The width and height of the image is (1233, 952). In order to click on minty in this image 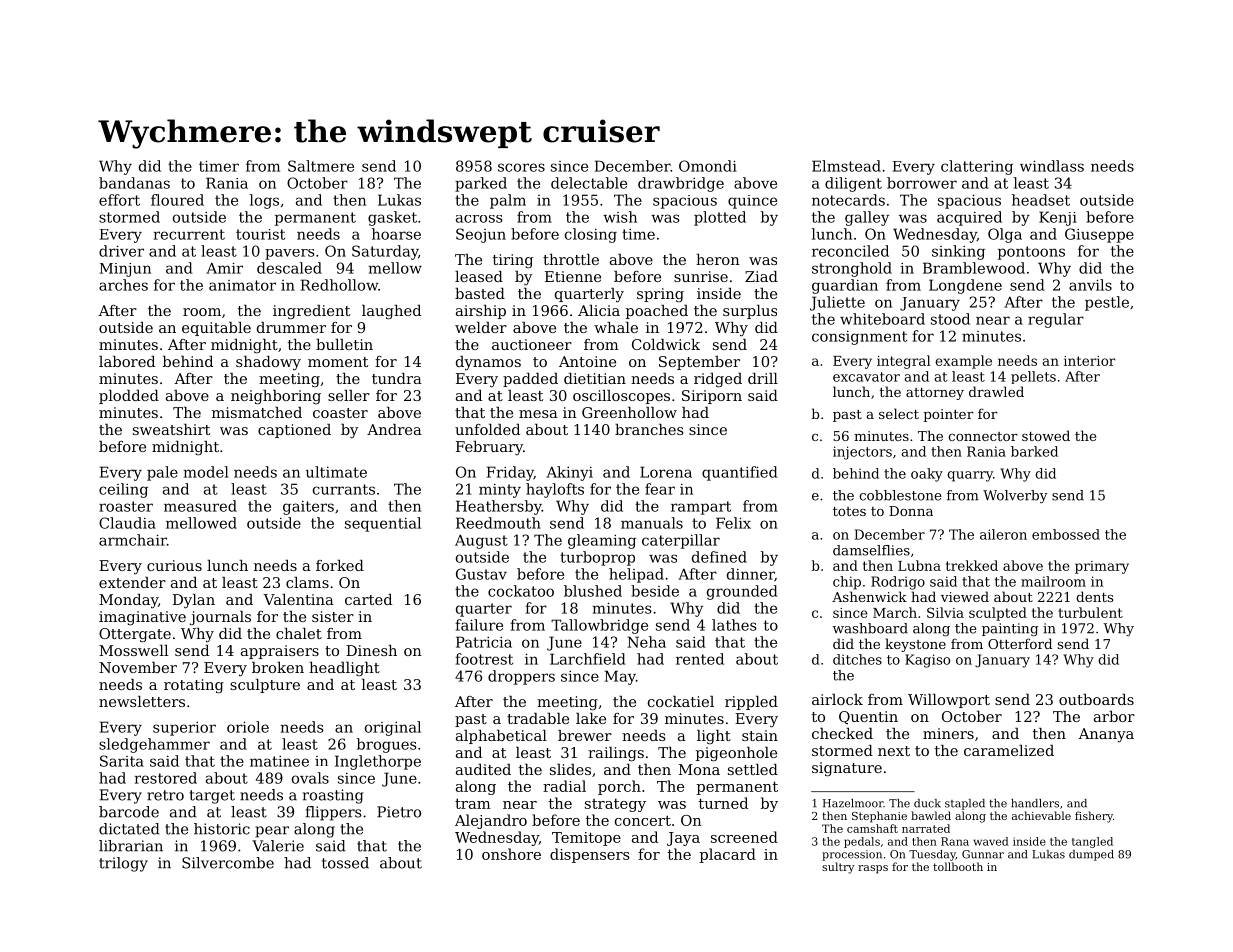, I will do `click(500, 491)`.
